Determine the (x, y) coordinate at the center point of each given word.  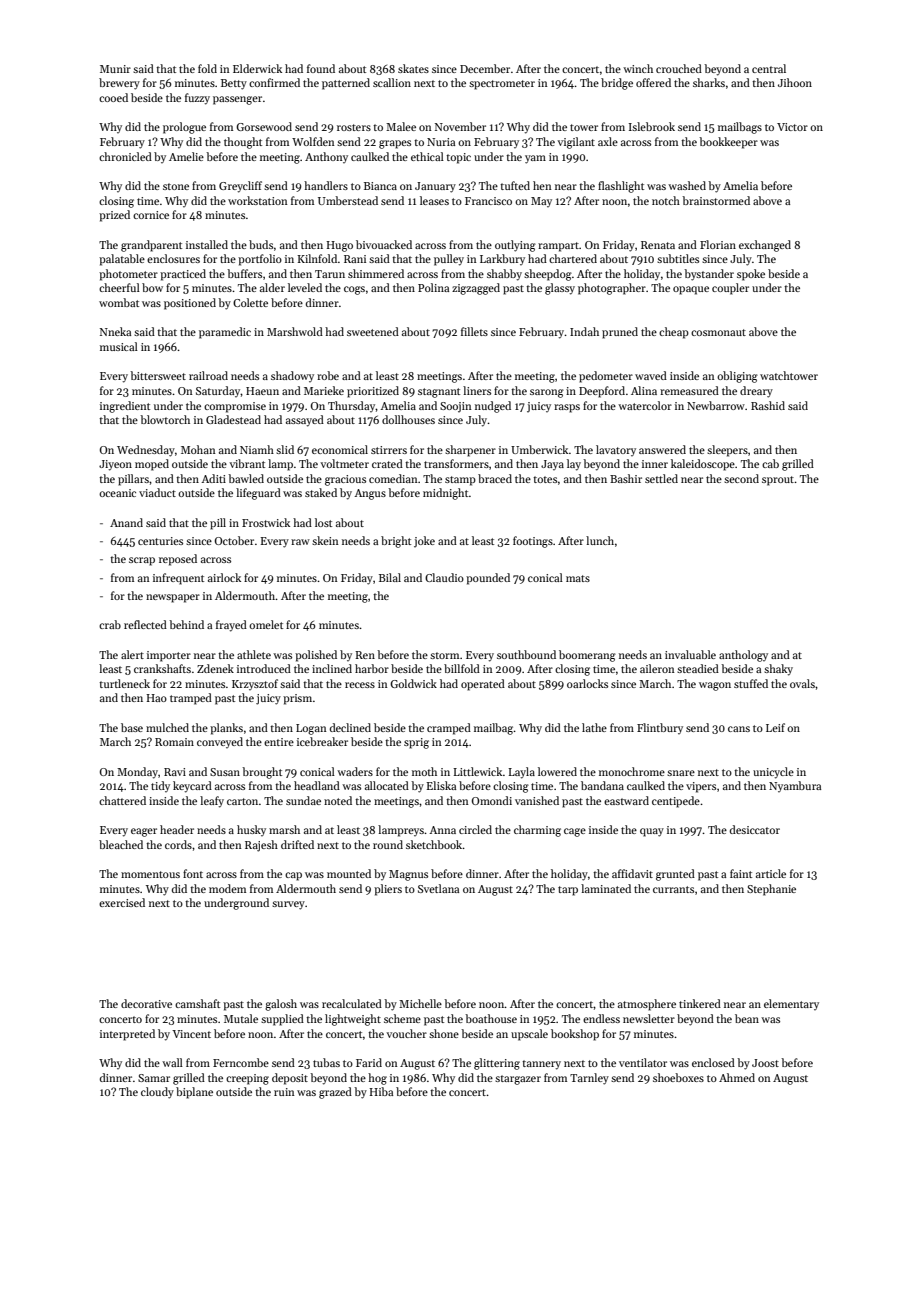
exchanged (765, 246)
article (771, 873)
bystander (709, 275)
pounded (488, 579)
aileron (657, 668)
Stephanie (771, 890)
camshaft (197, 1003)
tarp (568, 891)
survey (288, 905)
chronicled (125, 156)
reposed (178, 560)
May (541, 202)
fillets (474, 331)
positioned (190, 304)
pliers (388, 890)
